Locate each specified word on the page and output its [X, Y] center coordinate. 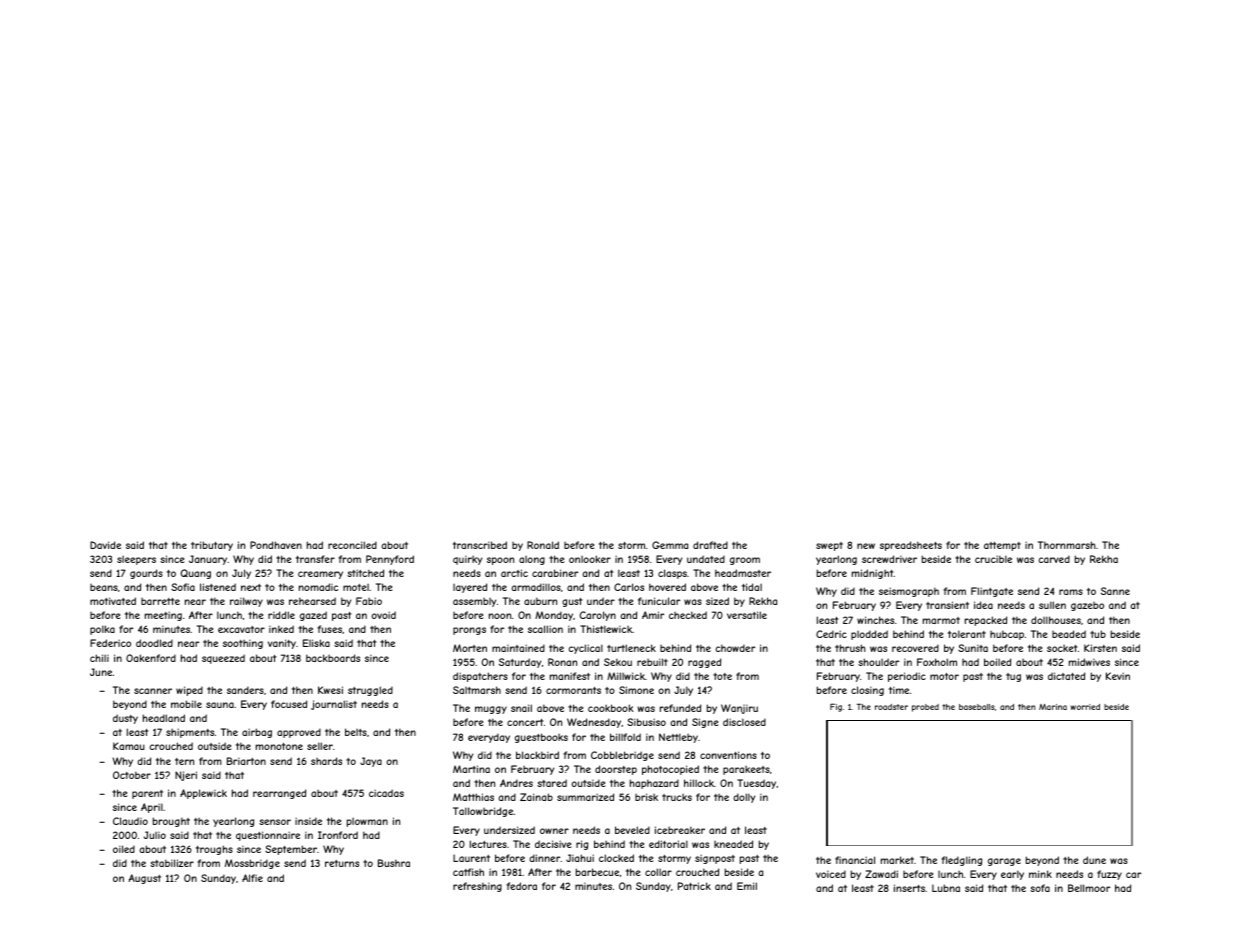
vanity [282, 644]
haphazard [654, 784]
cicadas [386, 793]
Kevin [1118, 676]
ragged [704, 663]
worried [1085, 707]
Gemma [670, 545]
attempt [1002, 546]
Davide [105, 545]
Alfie [252, 878]
